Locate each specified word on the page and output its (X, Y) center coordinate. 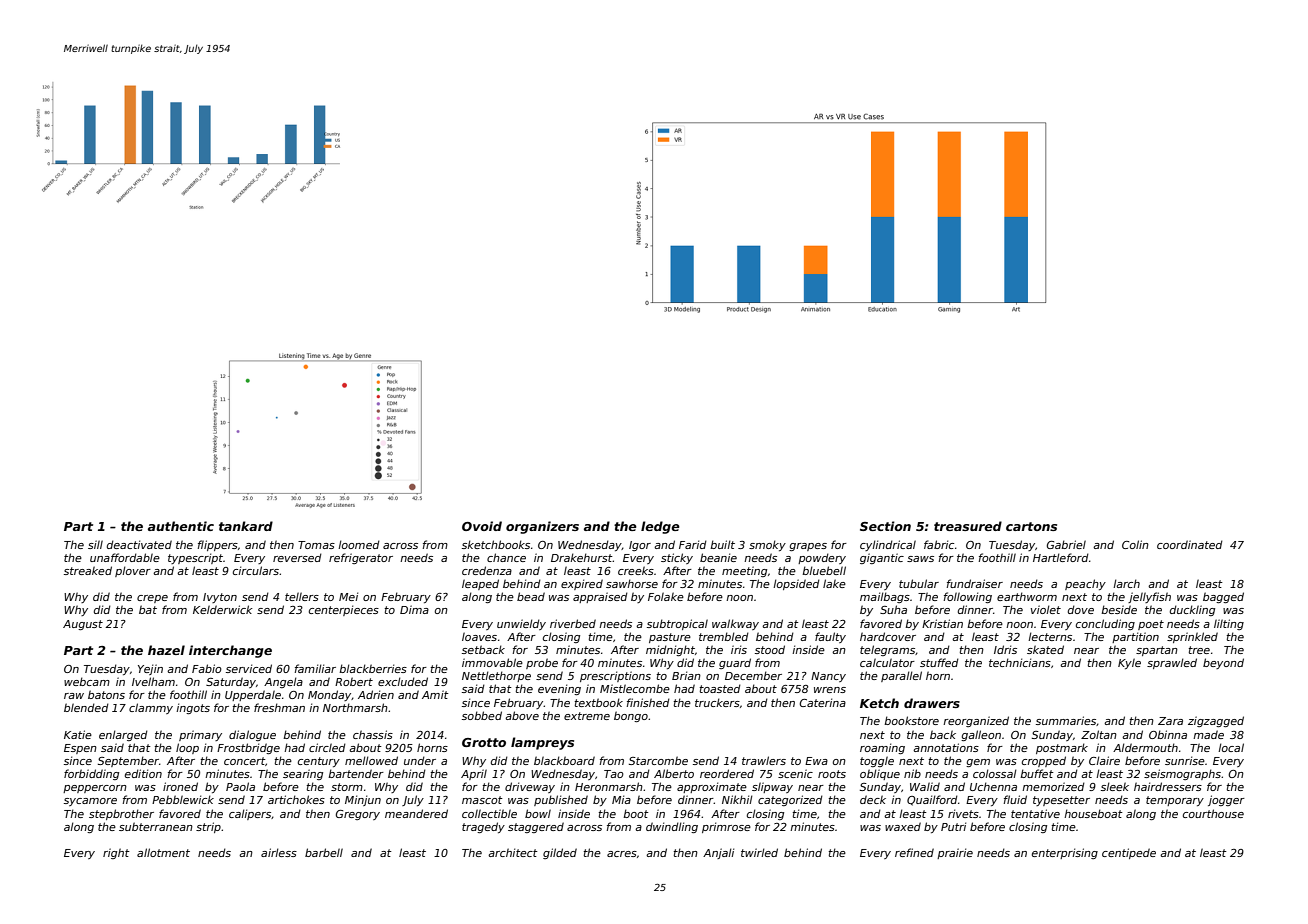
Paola (240, 786)
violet (1046, 609)
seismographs (1182, 774)
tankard (246, 526)
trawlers (764, 760)
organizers (542, 527)
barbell (324, 852)
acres (622, 854)
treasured (968, 526)
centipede (1129, 853)
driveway (530, 787)
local (1231, 747)
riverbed (573, 623)
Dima (414, 609)
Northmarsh (355, 707)
